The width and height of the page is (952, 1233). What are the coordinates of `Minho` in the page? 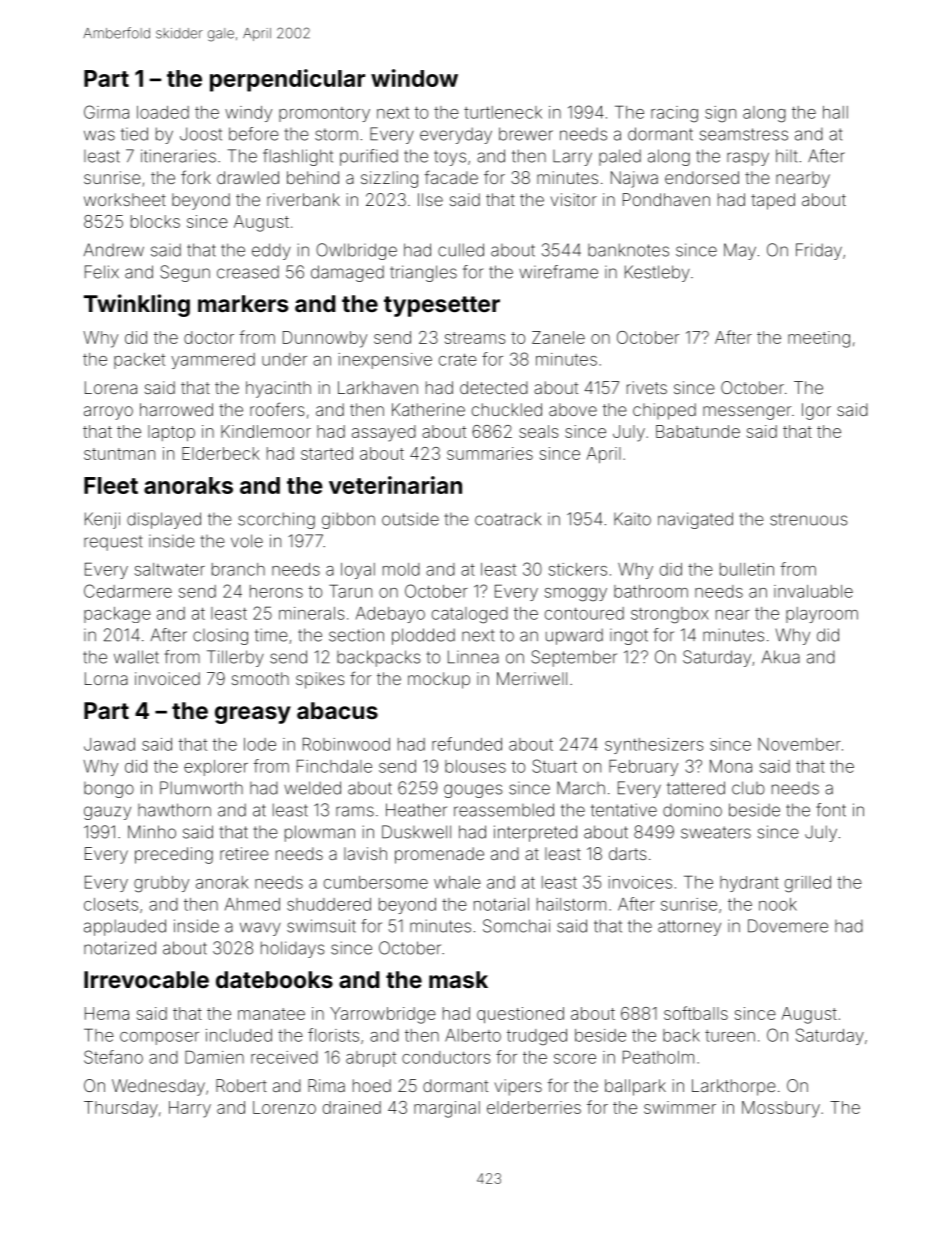 It's located at (152, 832).
